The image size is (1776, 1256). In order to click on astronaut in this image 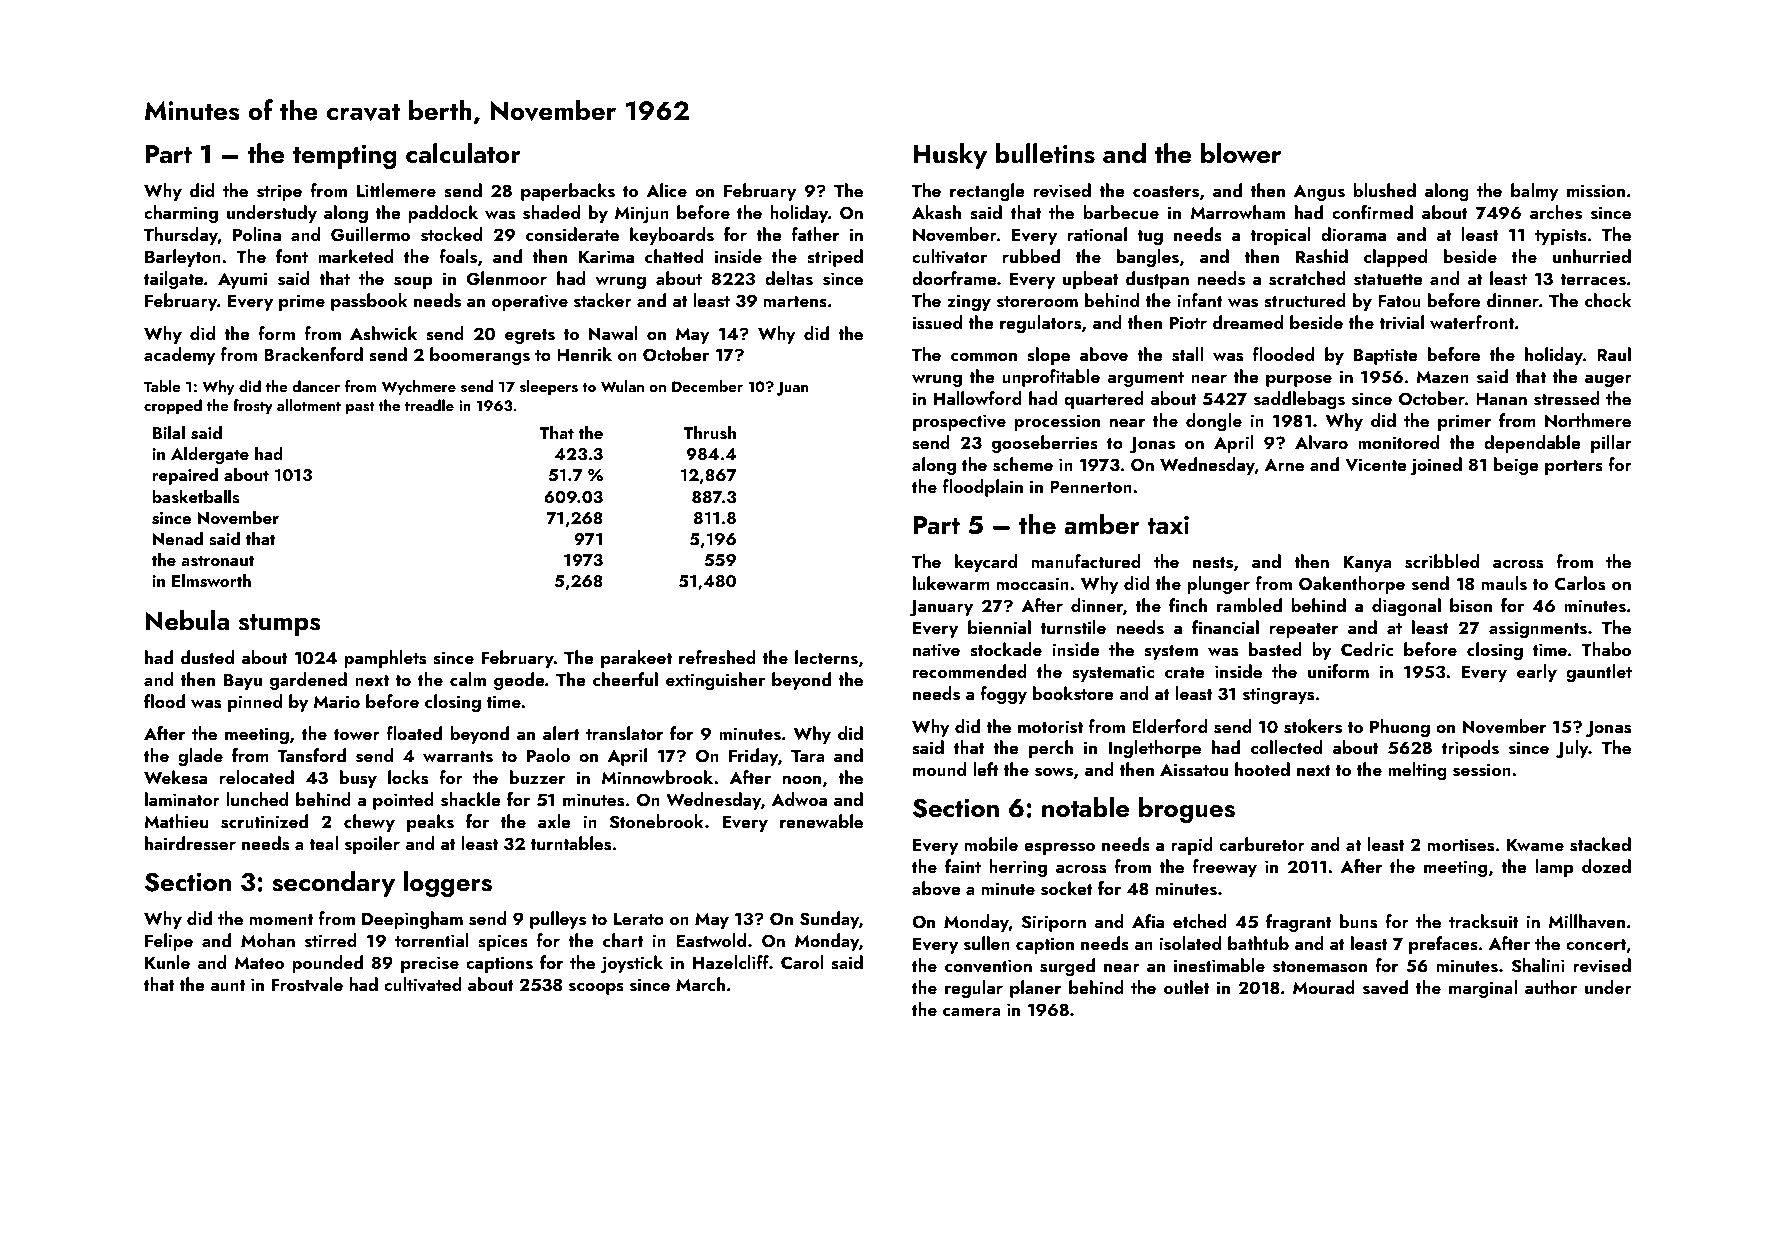, I will do `click(217, 561)`.
